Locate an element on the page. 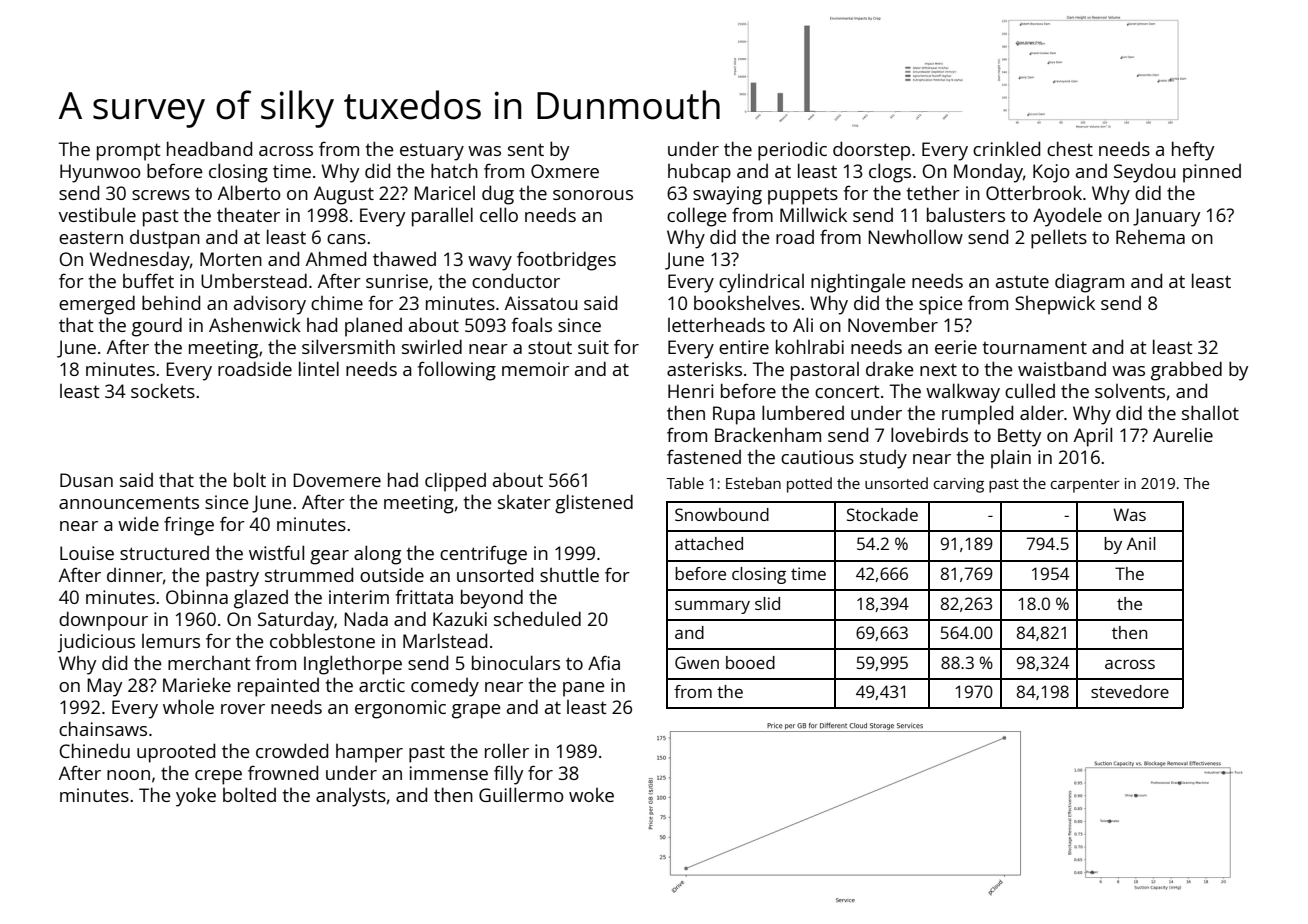 This image has height=924, width=1308. lovebirds is located at coordinates (929, 434).
